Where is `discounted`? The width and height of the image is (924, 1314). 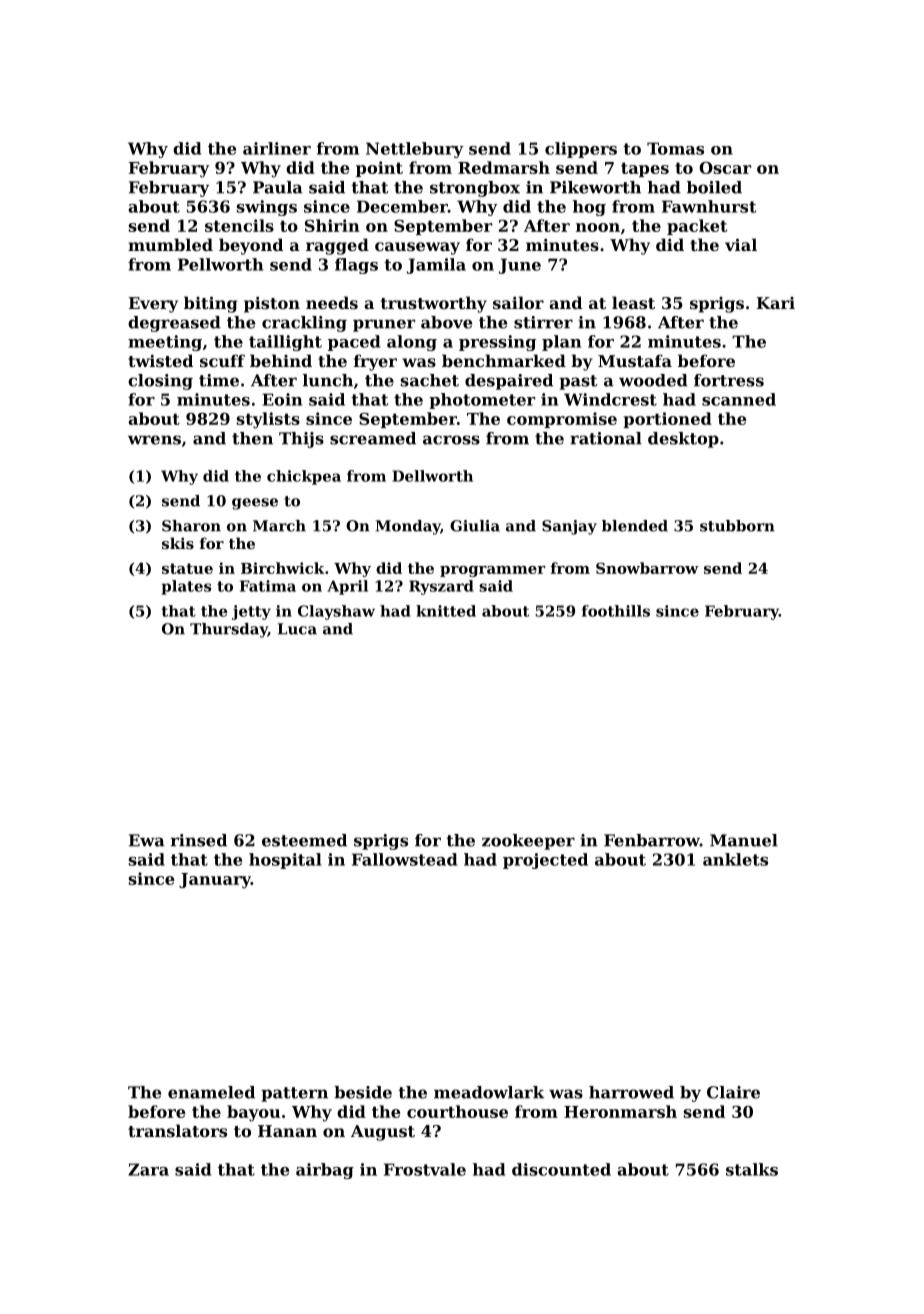
discounted is located at coordinates (561, 1169).
